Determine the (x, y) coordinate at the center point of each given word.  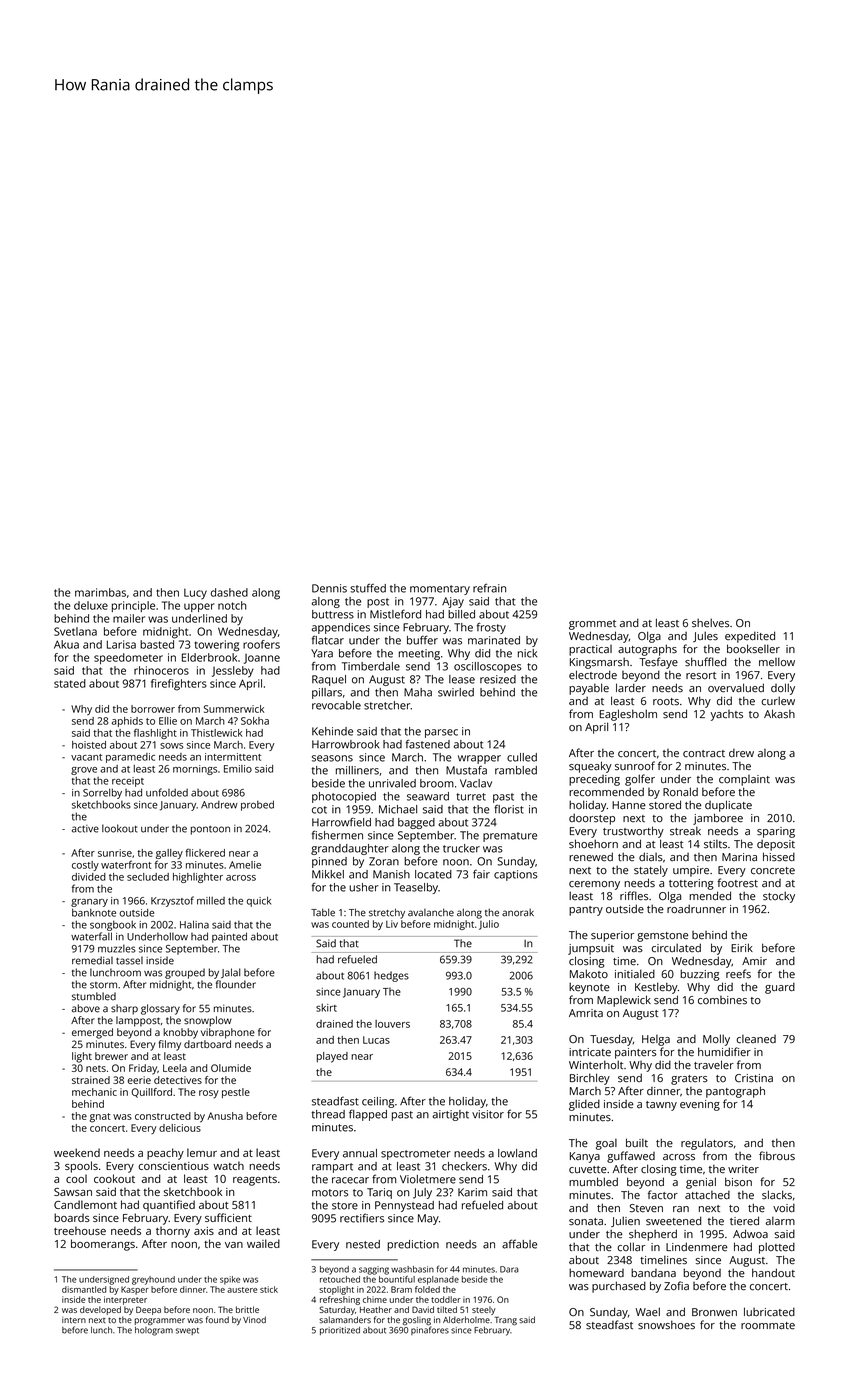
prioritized (340, 1331)
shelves (710, 623)
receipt (128, 782)
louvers (392, 1024)
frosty (491, 628)
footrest (737, 883)
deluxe (91, 605)
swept (187, 1331)
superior (612, 936)
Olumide (231, 1068)
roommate (768, 1326)
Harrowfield (341, 822)
